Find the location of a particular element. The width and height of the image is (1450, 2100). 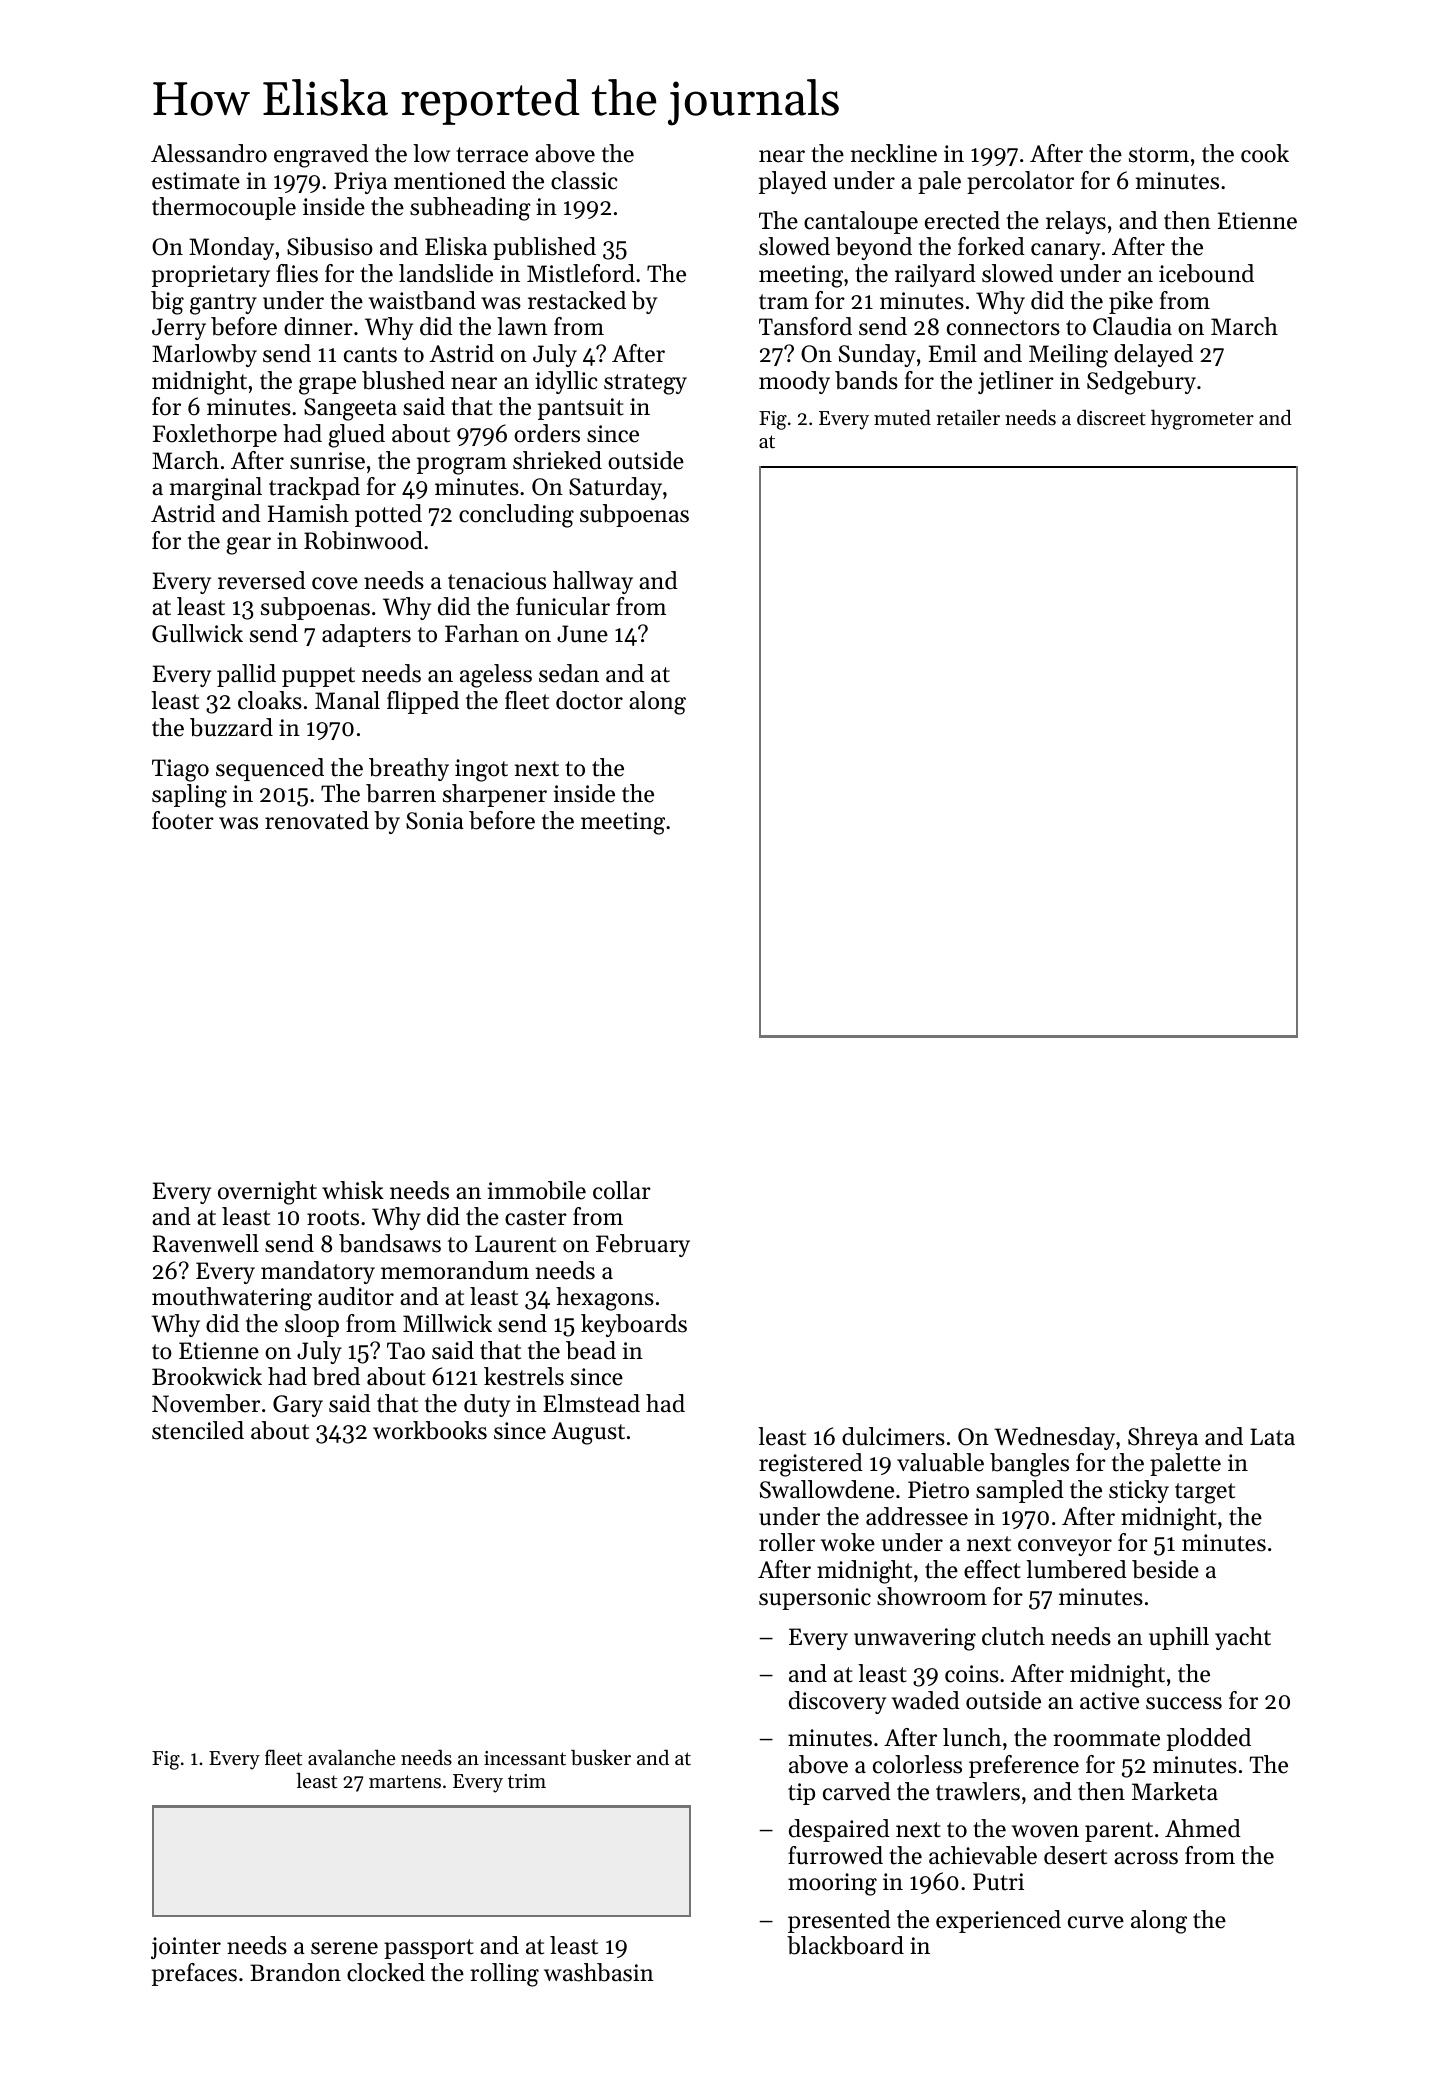

Marlowby is located at coordinates (204, 355).
